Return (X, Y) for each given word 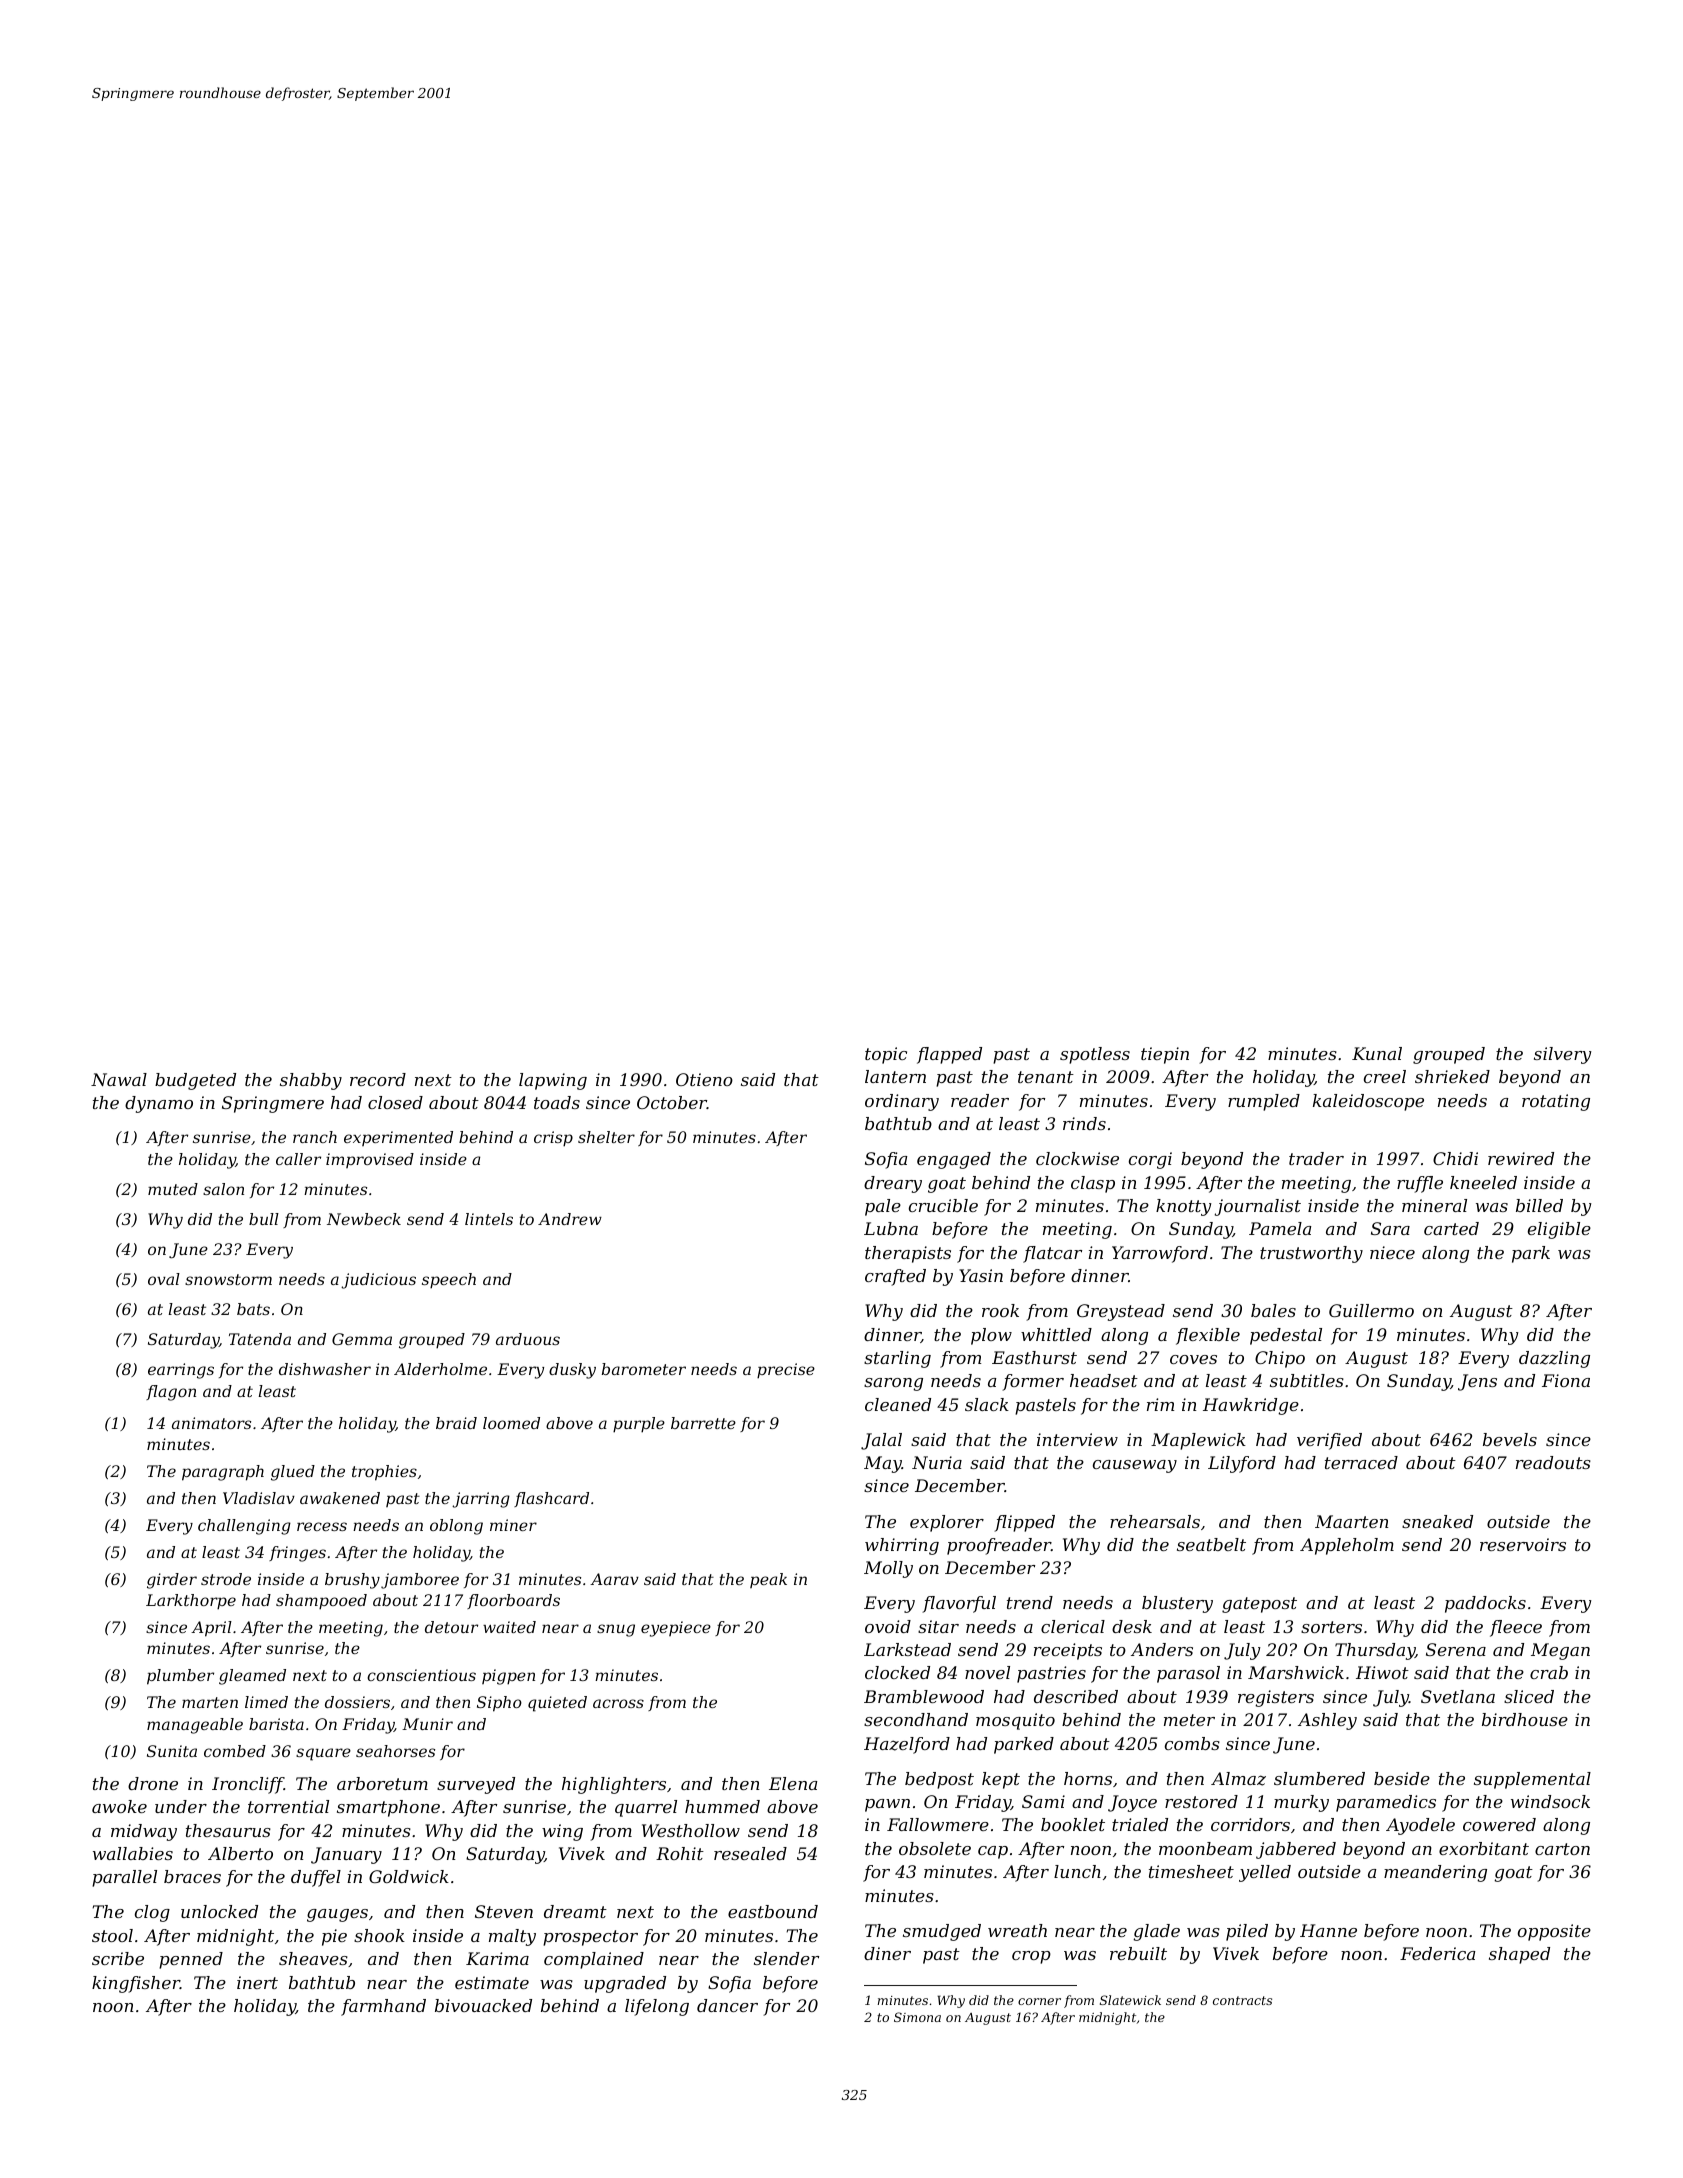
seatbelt (1211, 1544)
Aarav (614, 1579)
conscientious (421, 1675)
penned (191, 1960)
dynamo (159, 1104)
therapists (908, 1254)
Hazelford (907, 1745)
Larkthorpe (191, 1602)
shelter (606, 1137)
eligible (1559, 1230)
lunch (1077, 1871)
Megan (1560, 1651)
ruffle (1420, 1184)
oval (164, 1279)
